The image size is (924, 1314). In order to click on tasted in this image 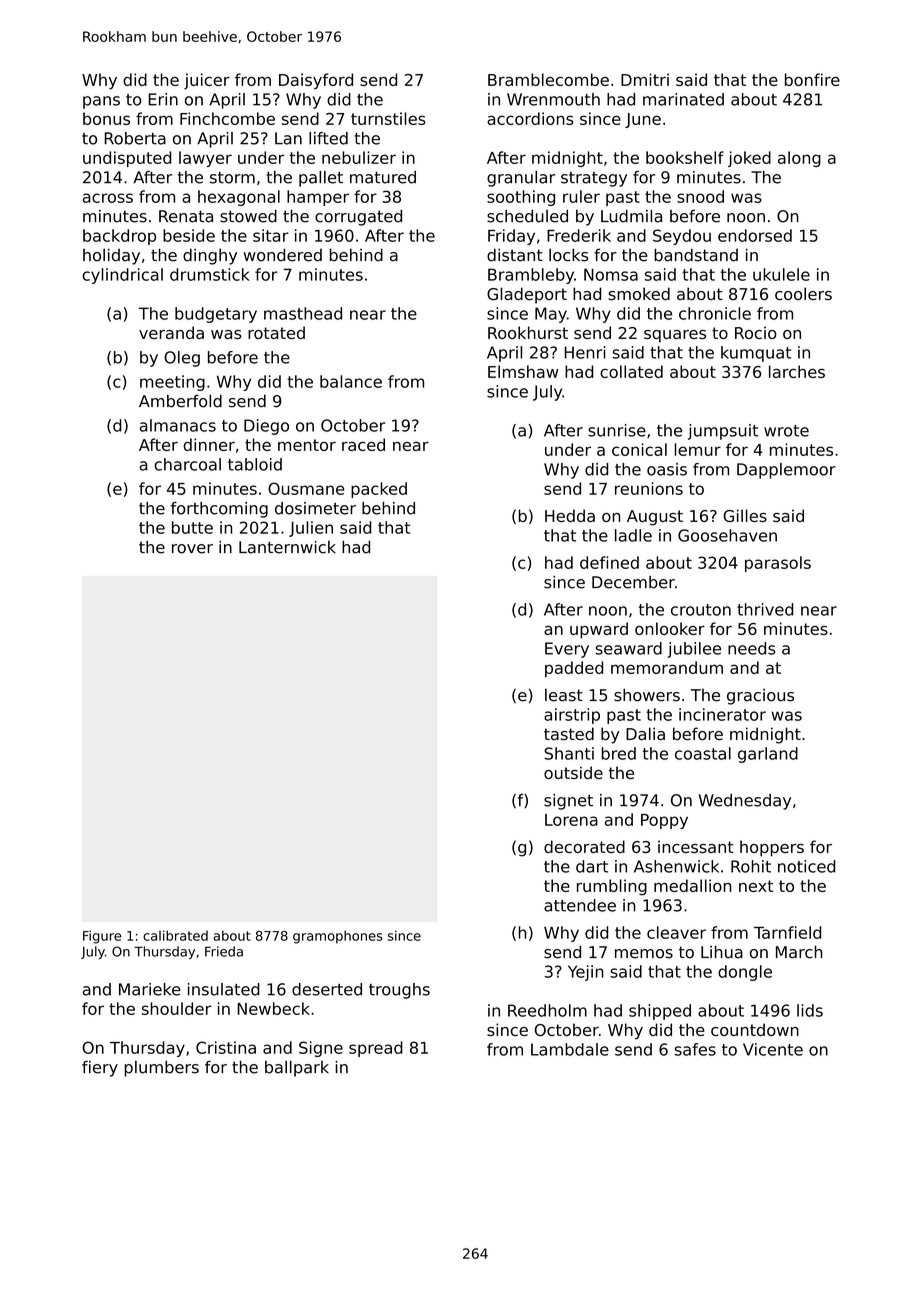, I will do `click(569, 734)`.
